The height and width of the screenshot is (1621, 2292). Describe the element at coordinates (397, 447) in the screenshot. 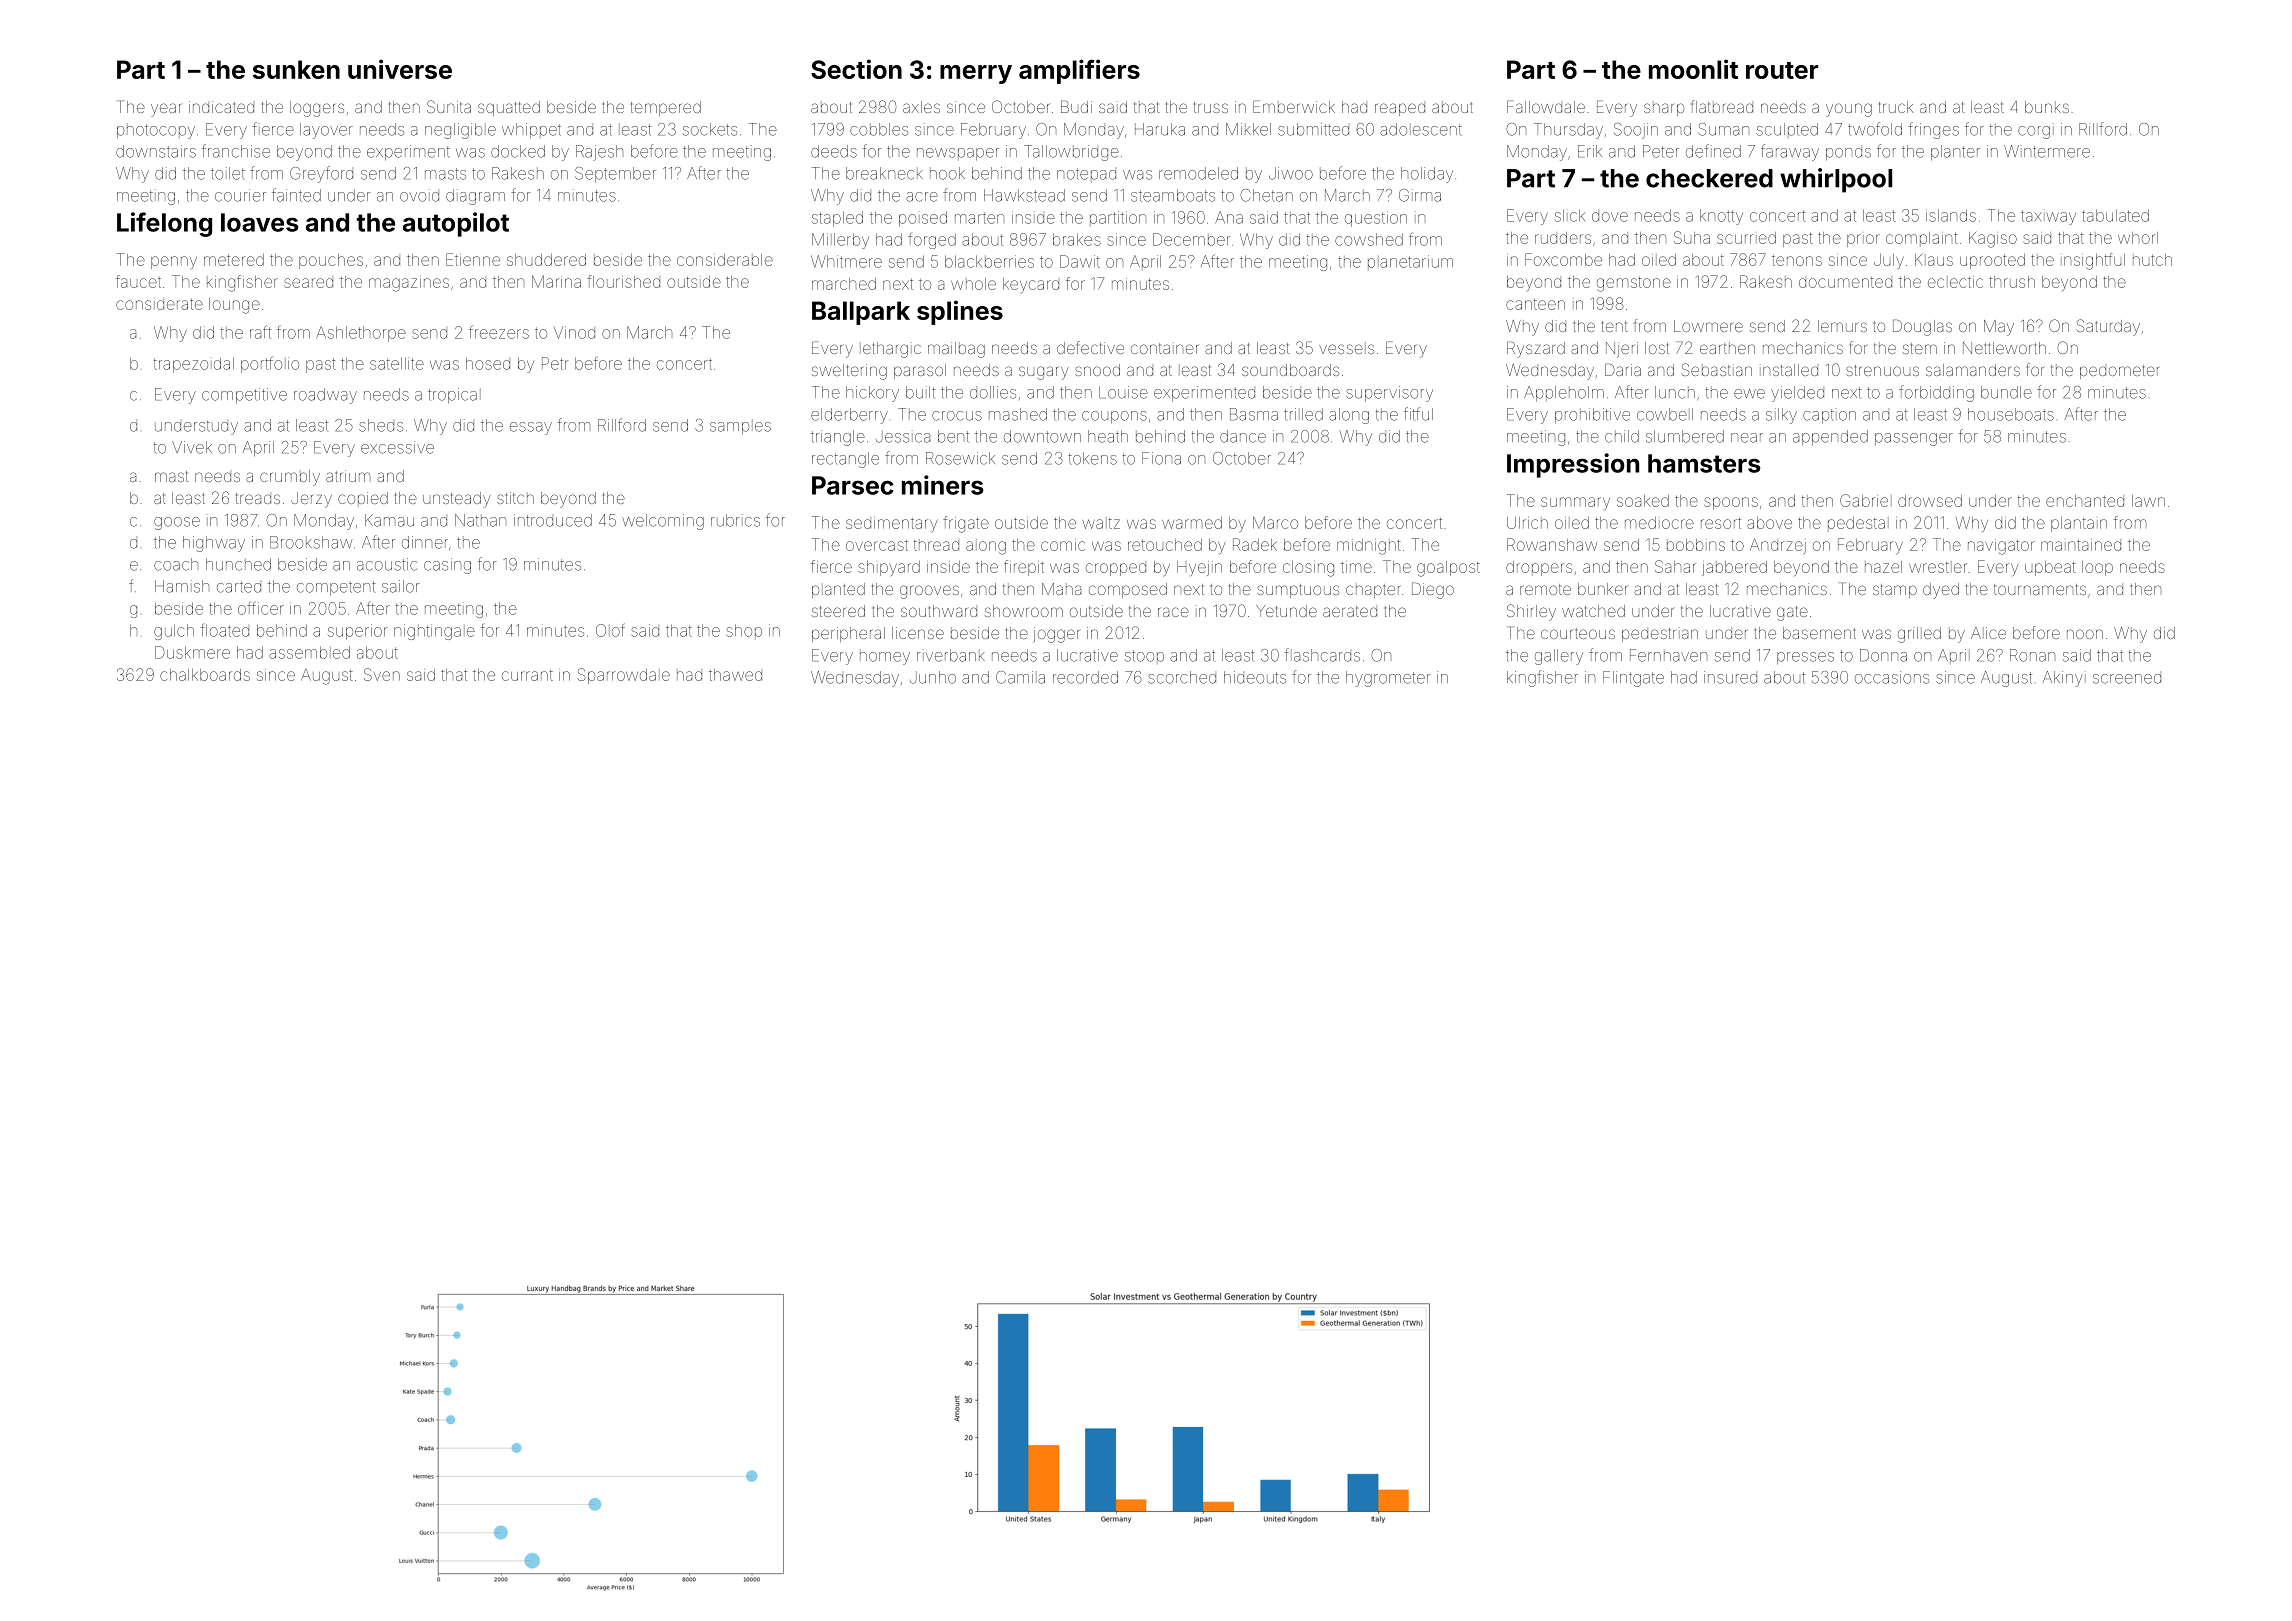

I see `excessive` at that location.
